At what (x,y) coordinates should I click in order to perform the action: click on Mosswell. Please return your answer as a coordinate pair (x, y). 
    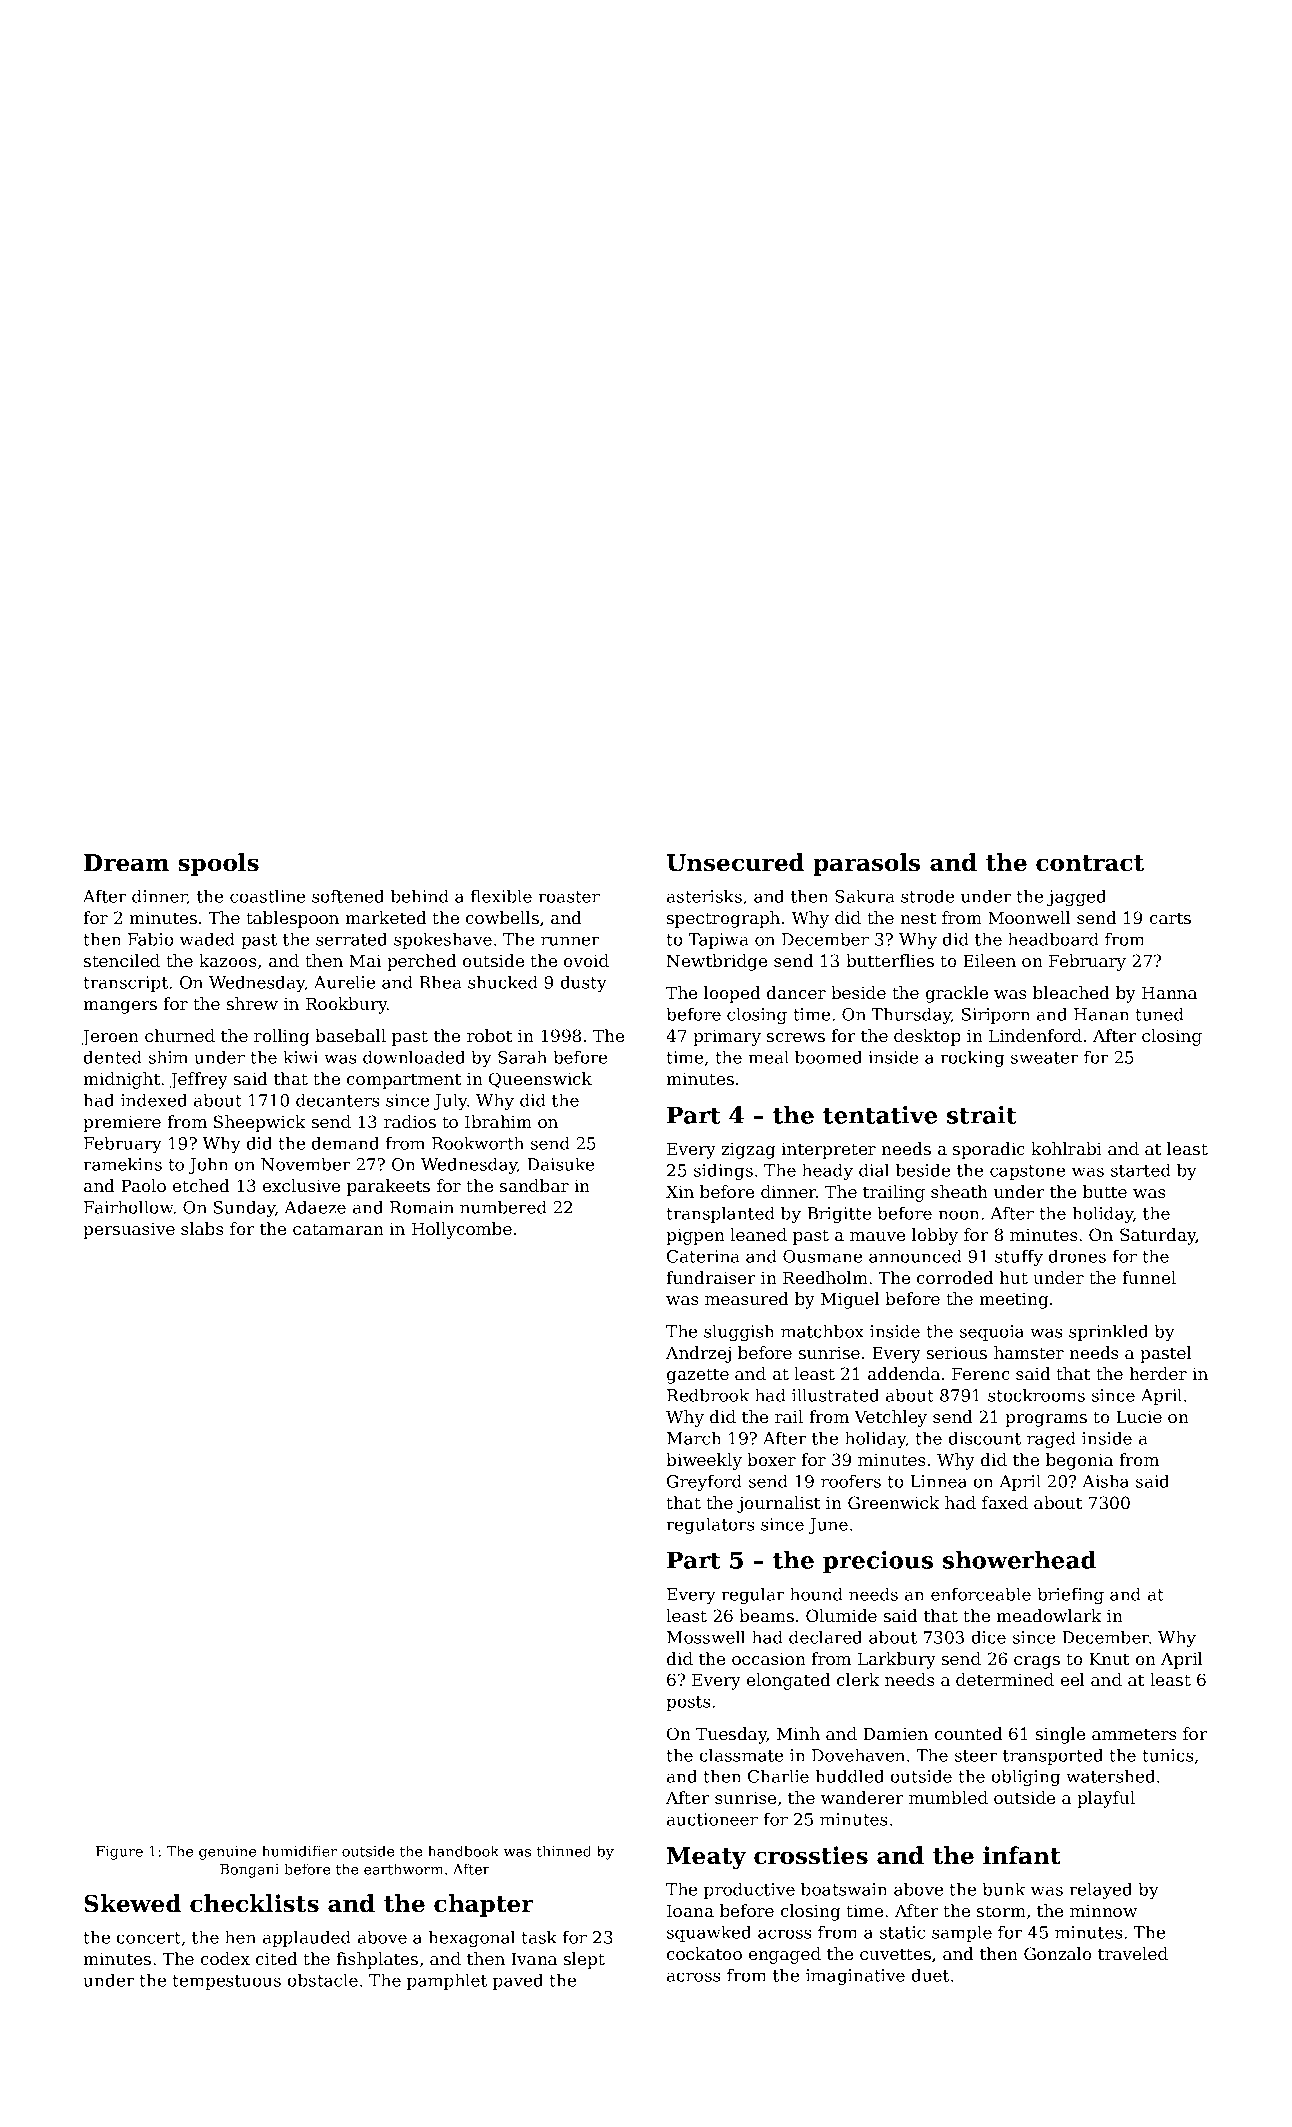
    Looking at the image, I should click on (706, 1637).
